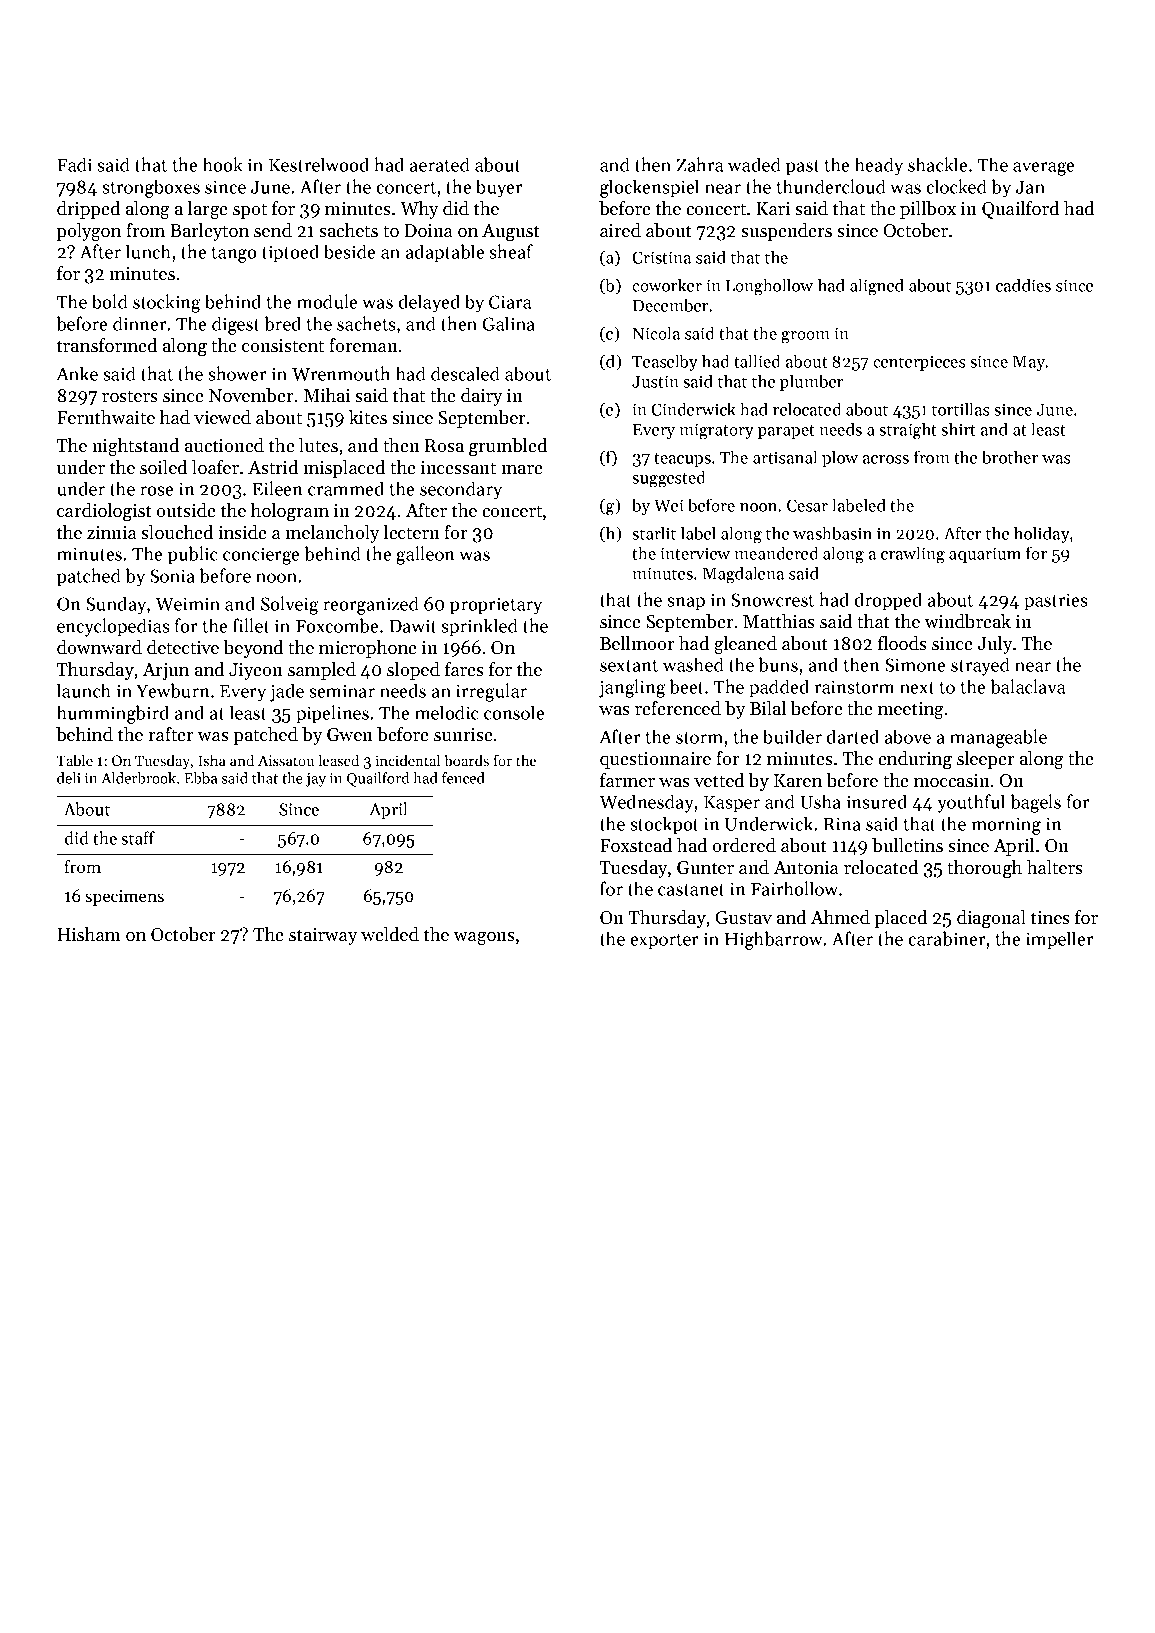  What do you see at coordinates (665, 362) in the screenshot?
I see `Teaselby` at bounding box center [665, 362].
